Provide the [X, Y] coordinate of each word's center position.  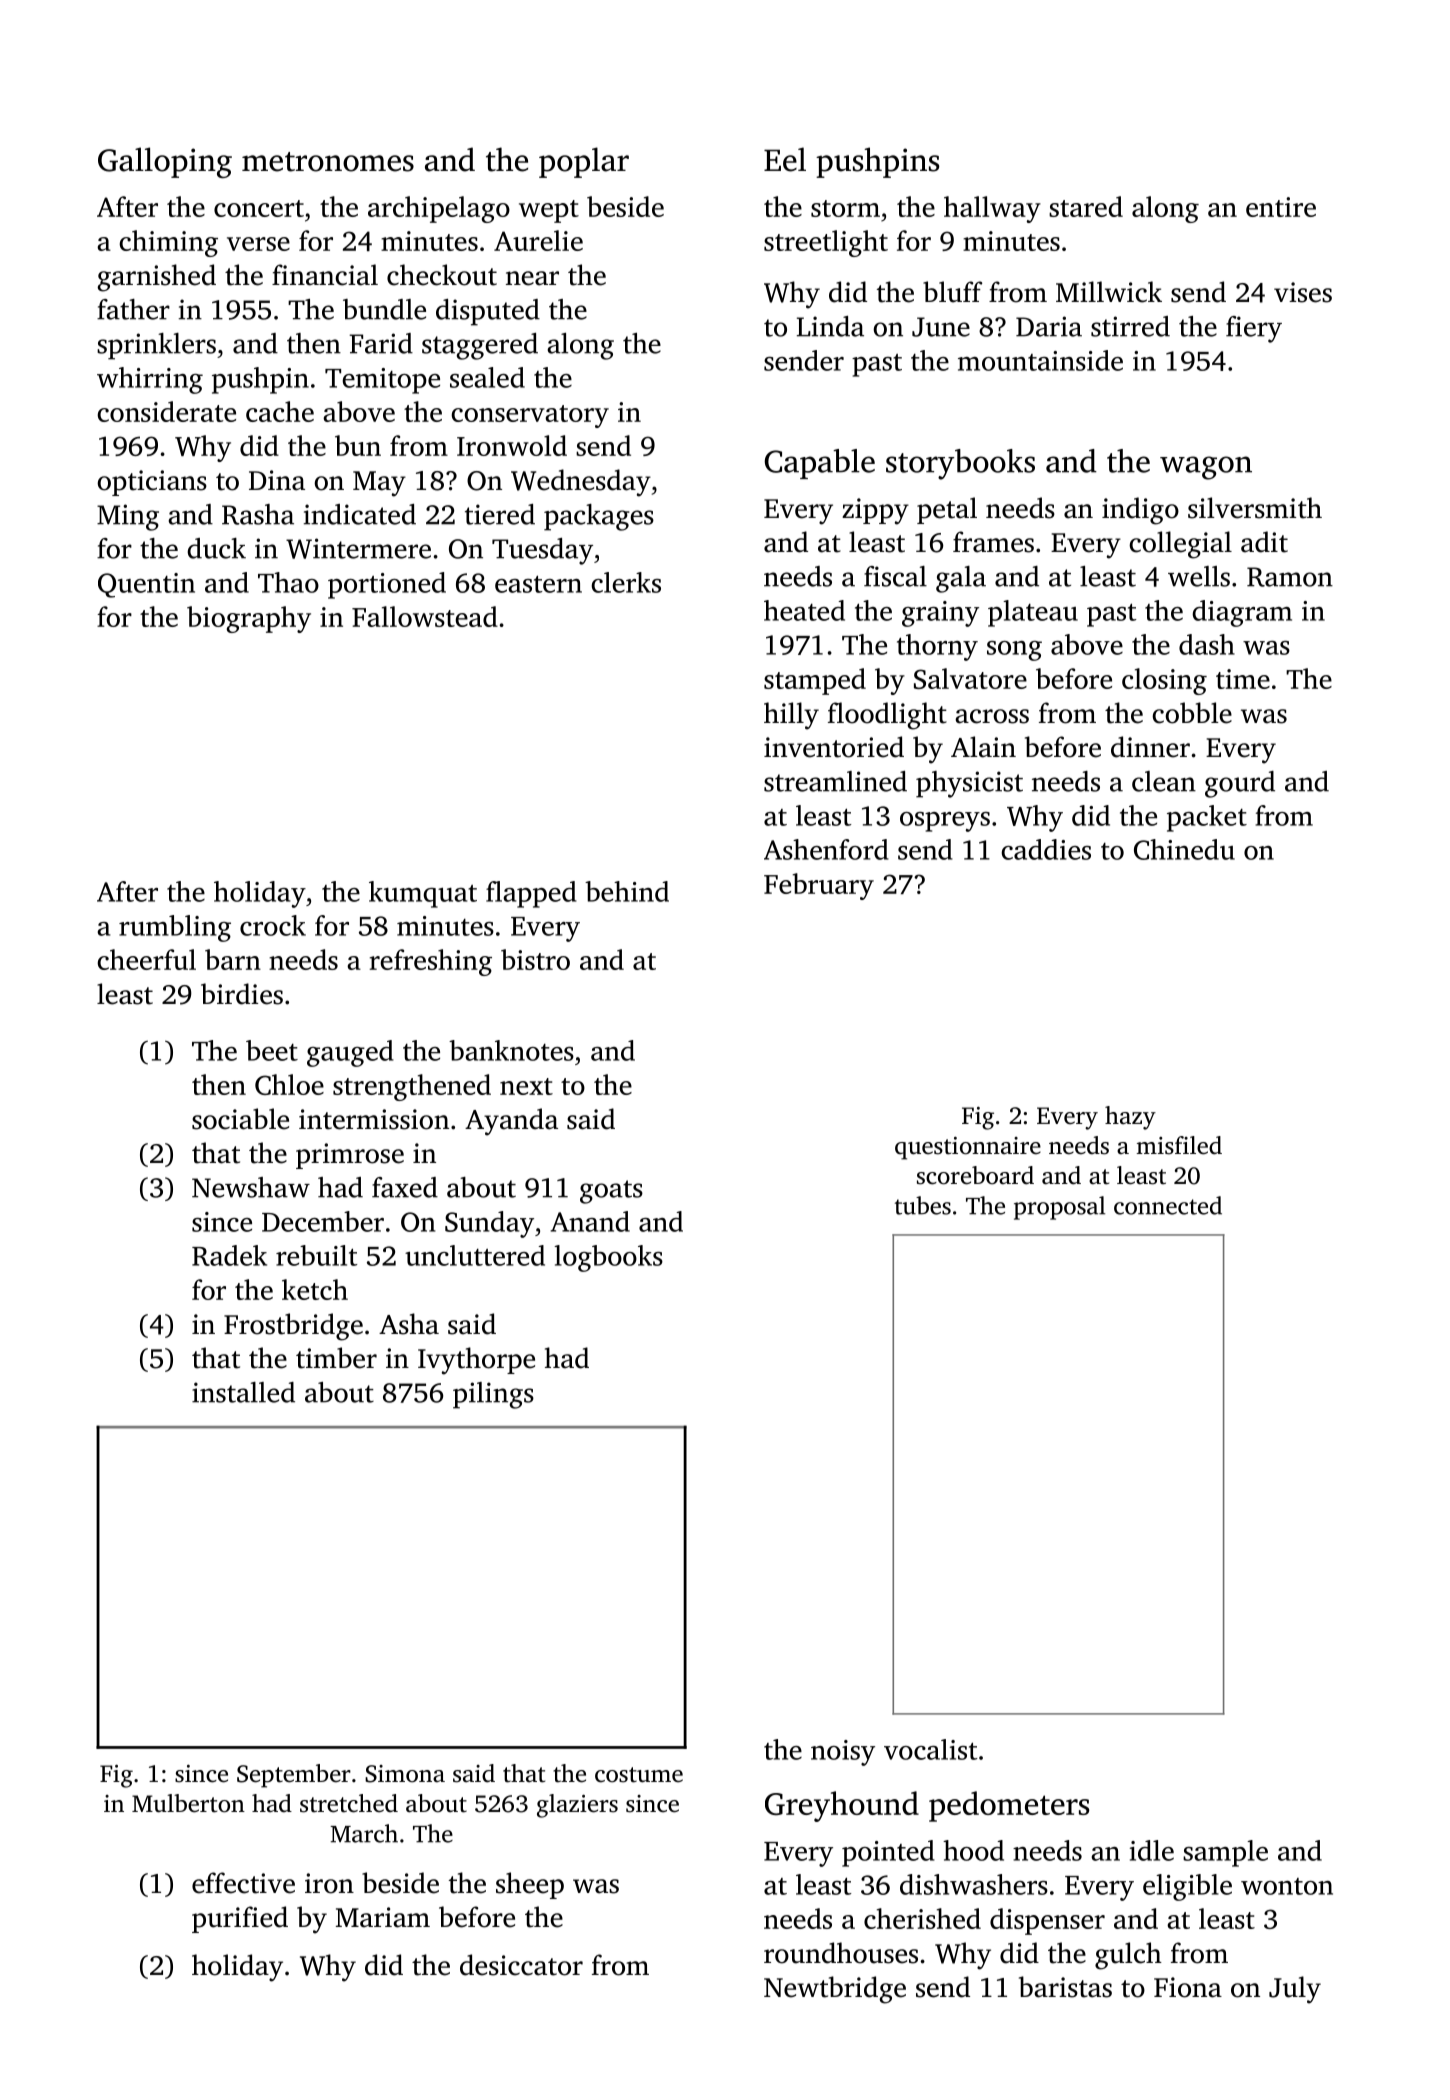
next [526, 1086]
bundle [384, 309]
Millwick [1109, 292]
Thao [288, 582]
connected [1168, 1205]
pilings [493, 1395]
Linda [830, 326]
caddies [1046, 849]
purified [240, 1919]
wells [1199, 576]
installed [243, 1392]
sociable [240, 1119]
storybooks [960, 464]
